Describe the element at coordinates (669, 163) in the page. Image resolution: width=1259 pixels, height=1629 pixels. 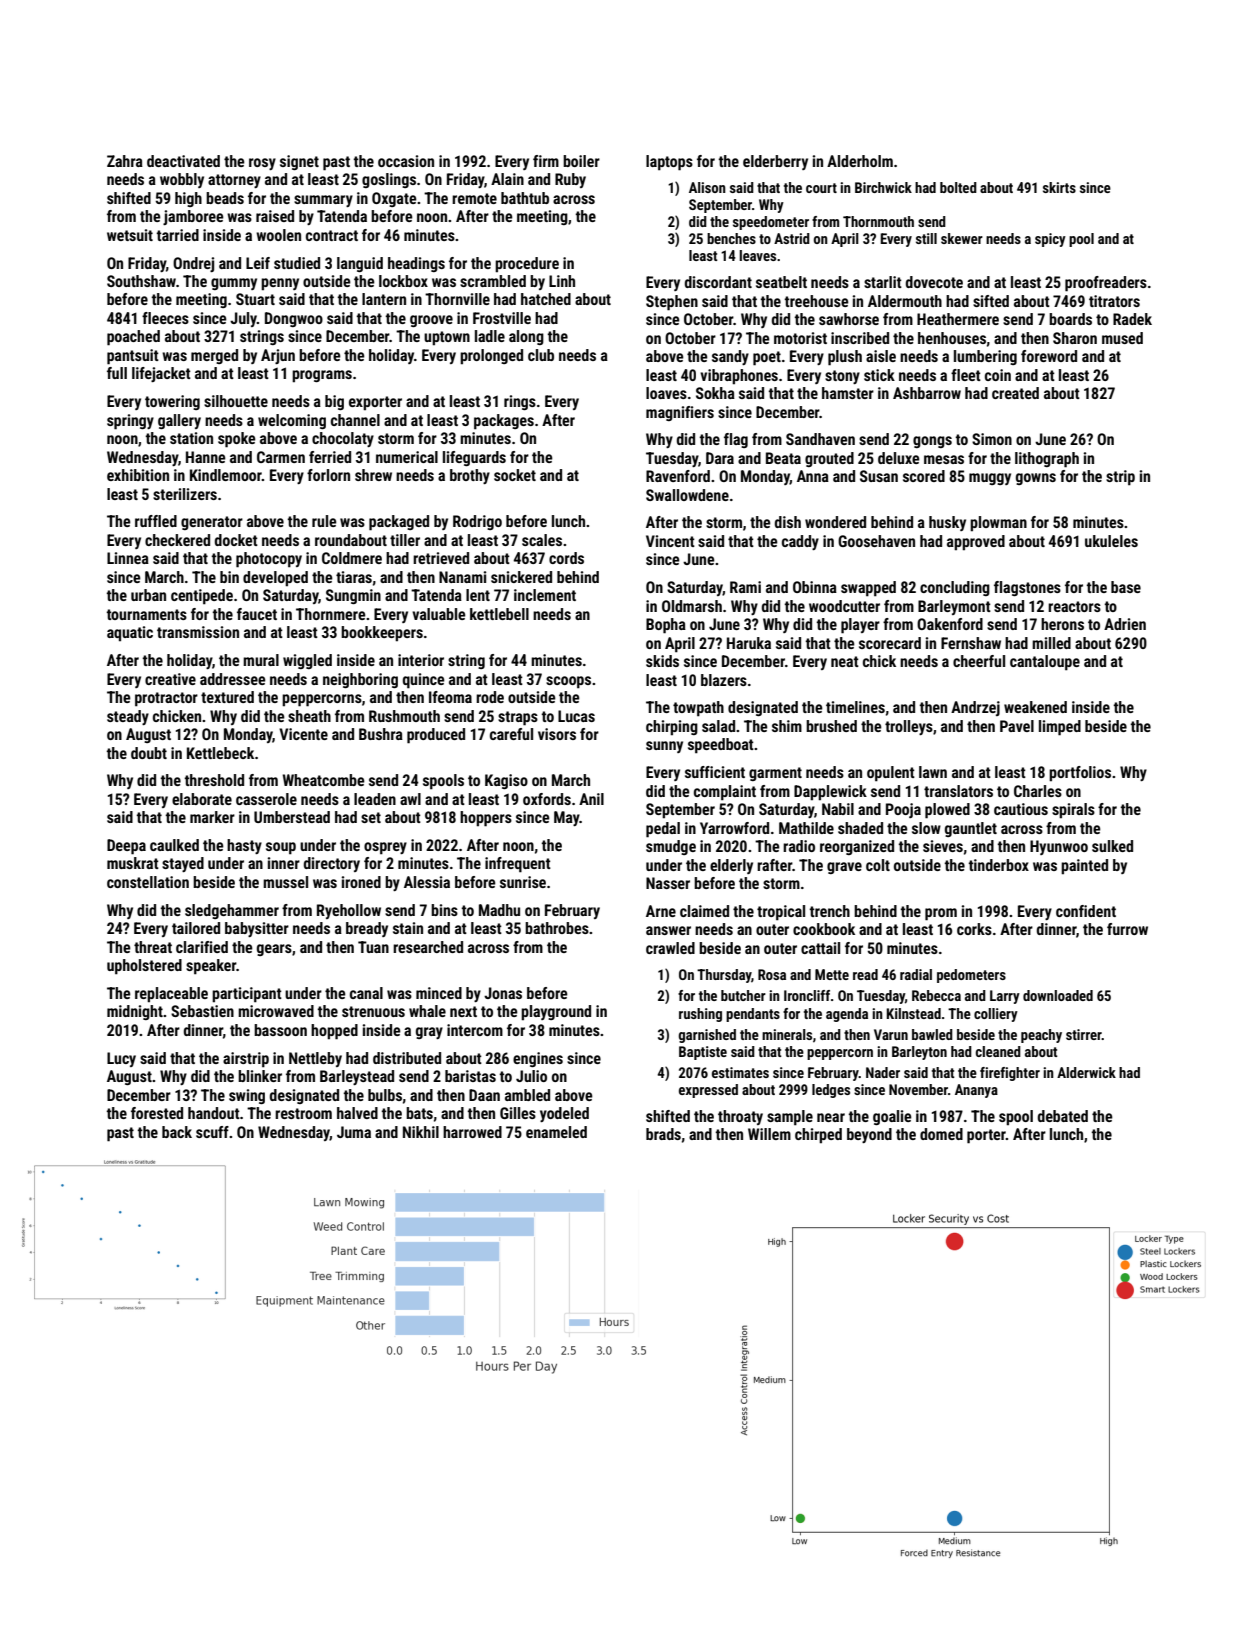
I see `laptops` at that location.
